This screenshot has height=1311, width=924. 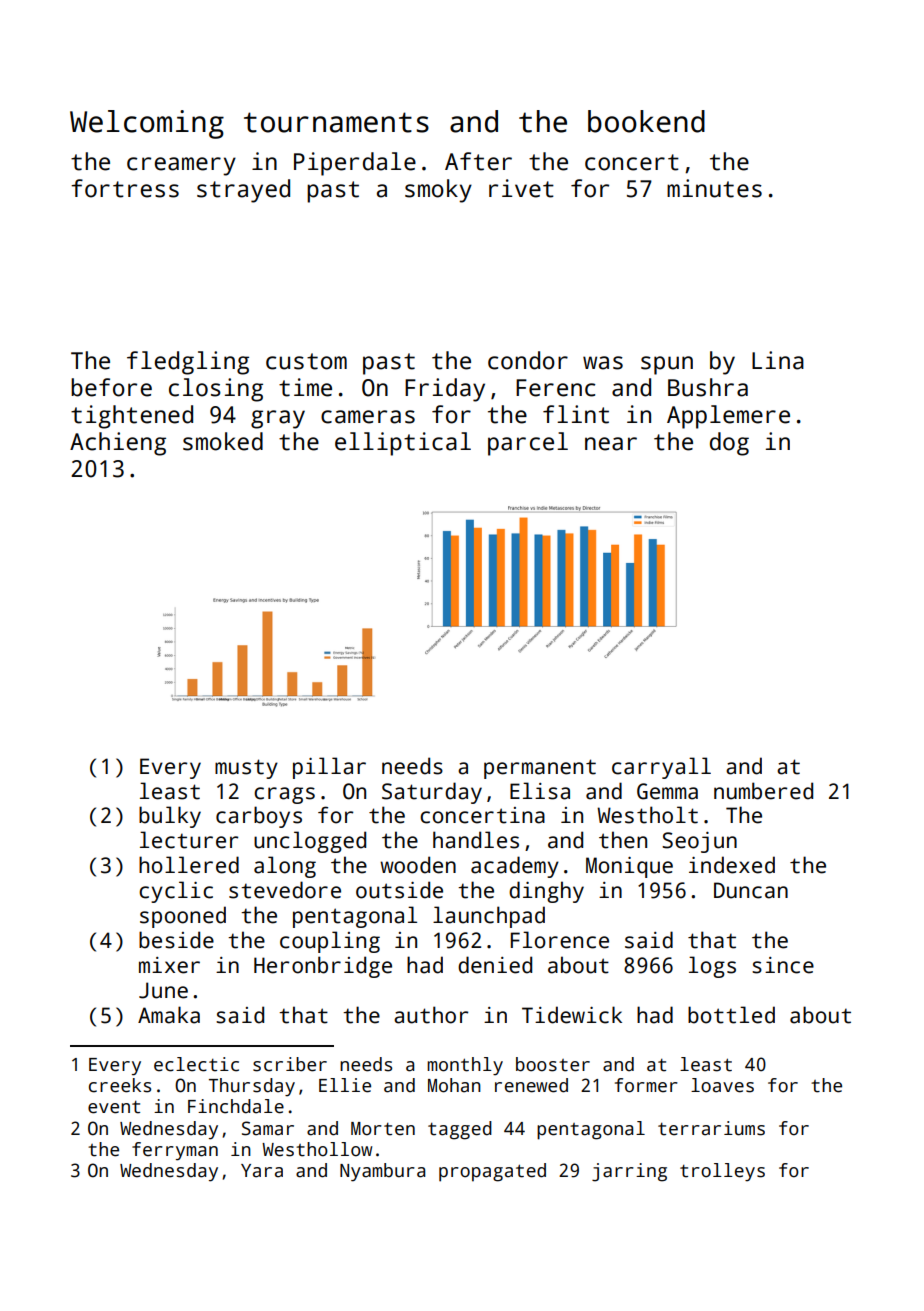 I want to click on minutes, so click(x=714, y=188).
